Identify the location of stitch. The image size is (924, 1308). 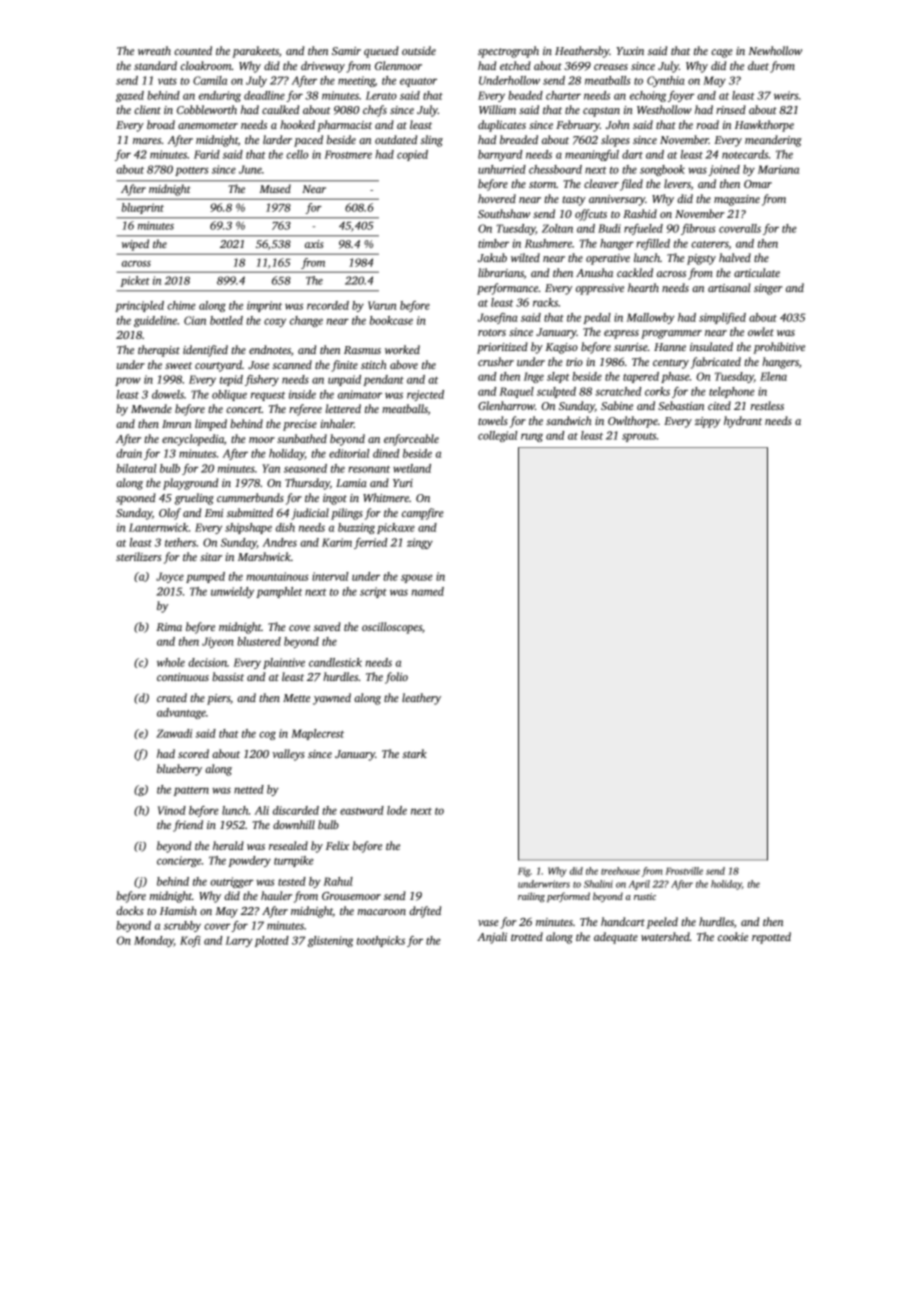
(374, 364).
